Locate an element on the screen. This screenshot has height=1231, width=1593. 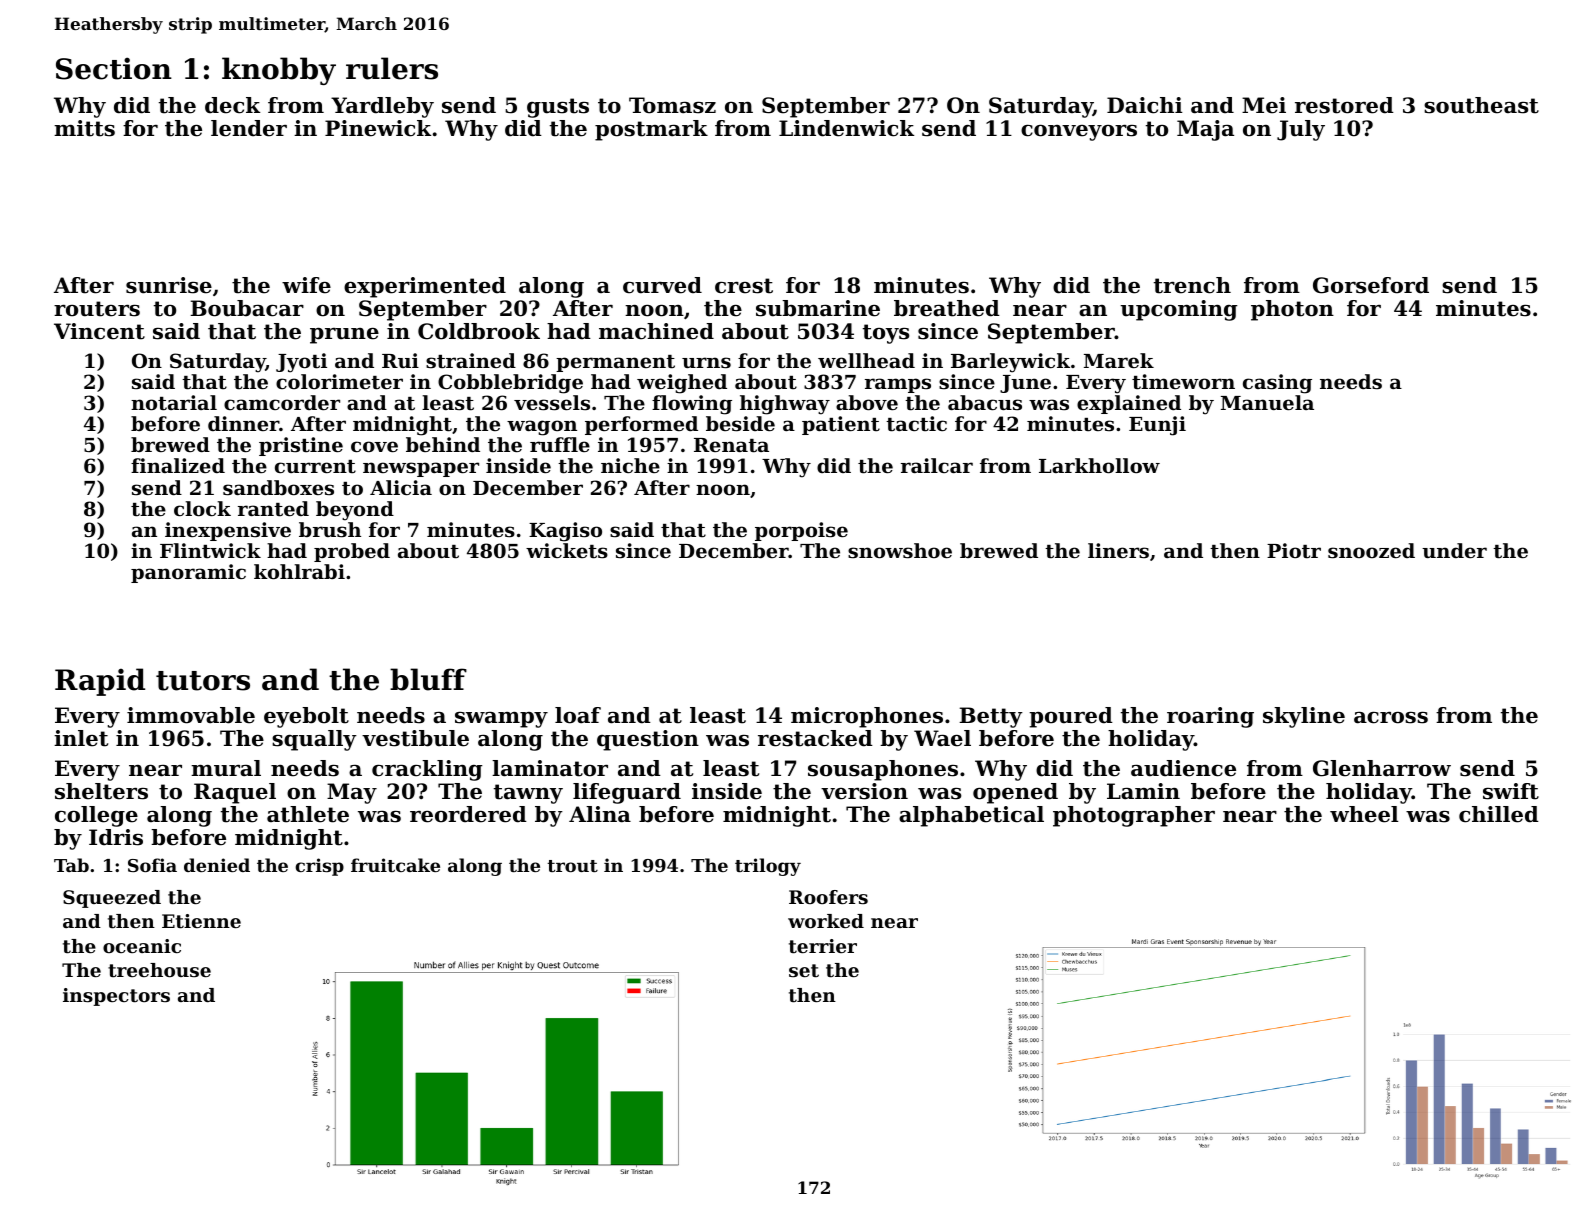
Tomasz is located at coordinates (672, 105).
